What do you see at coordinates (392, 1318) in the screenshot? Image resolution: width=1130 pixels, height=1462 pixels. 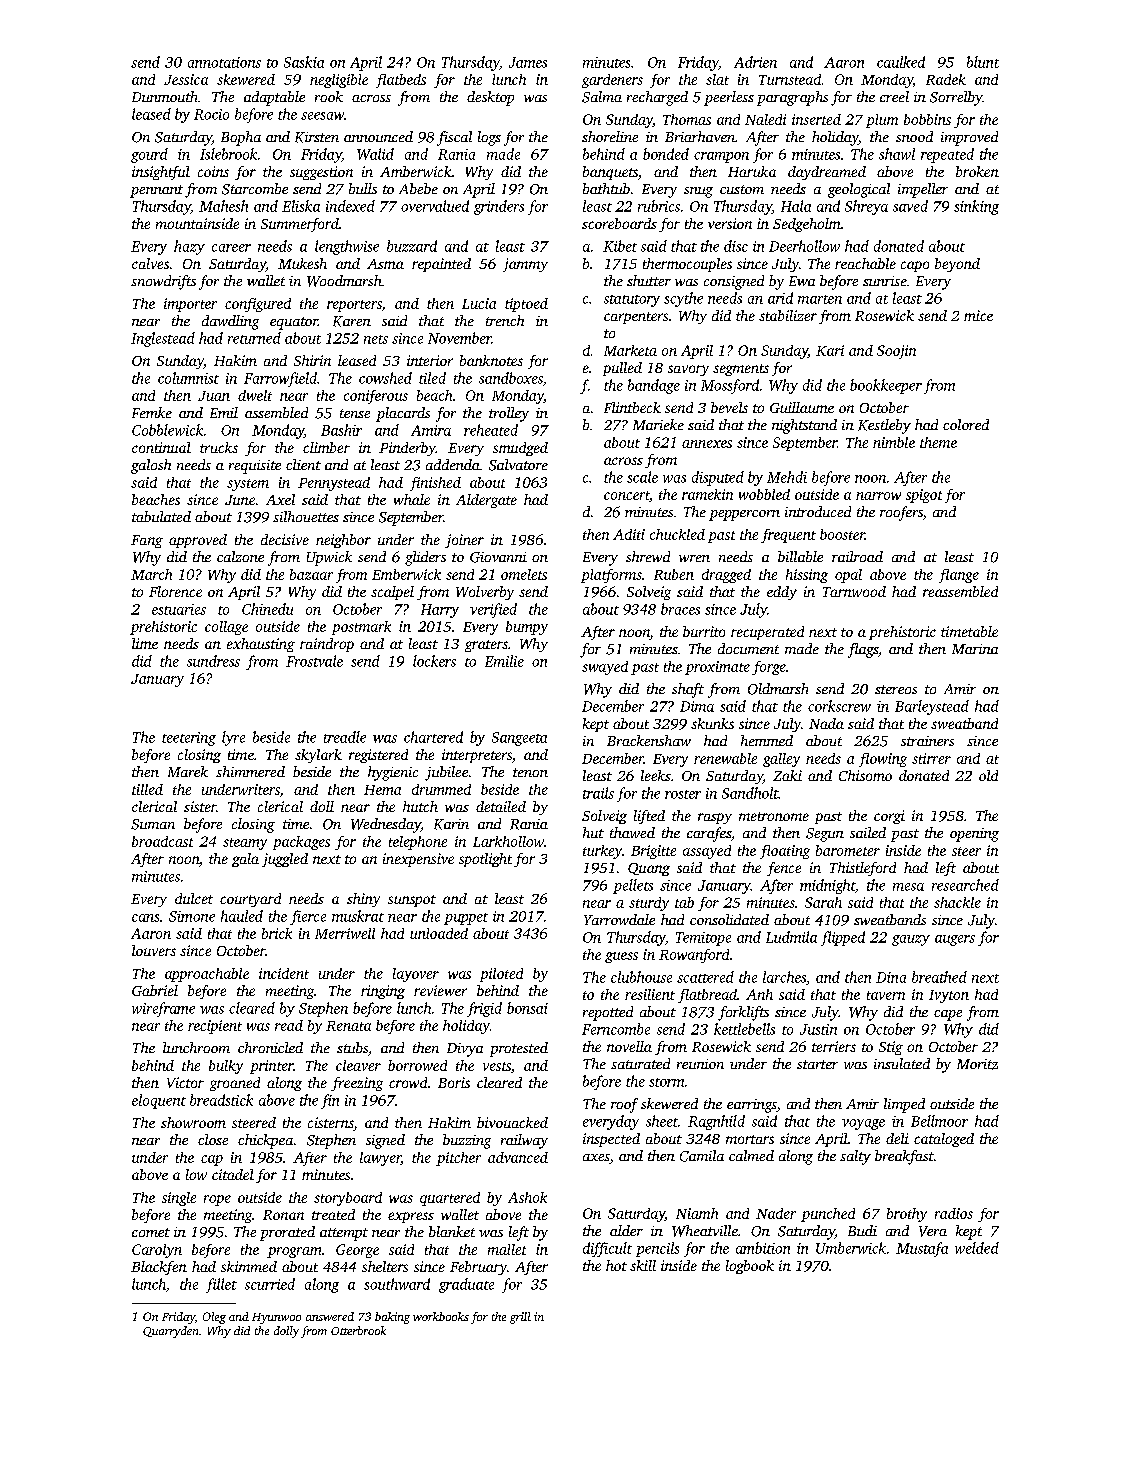 I see `baking` at bounding box center [392, 1318].
